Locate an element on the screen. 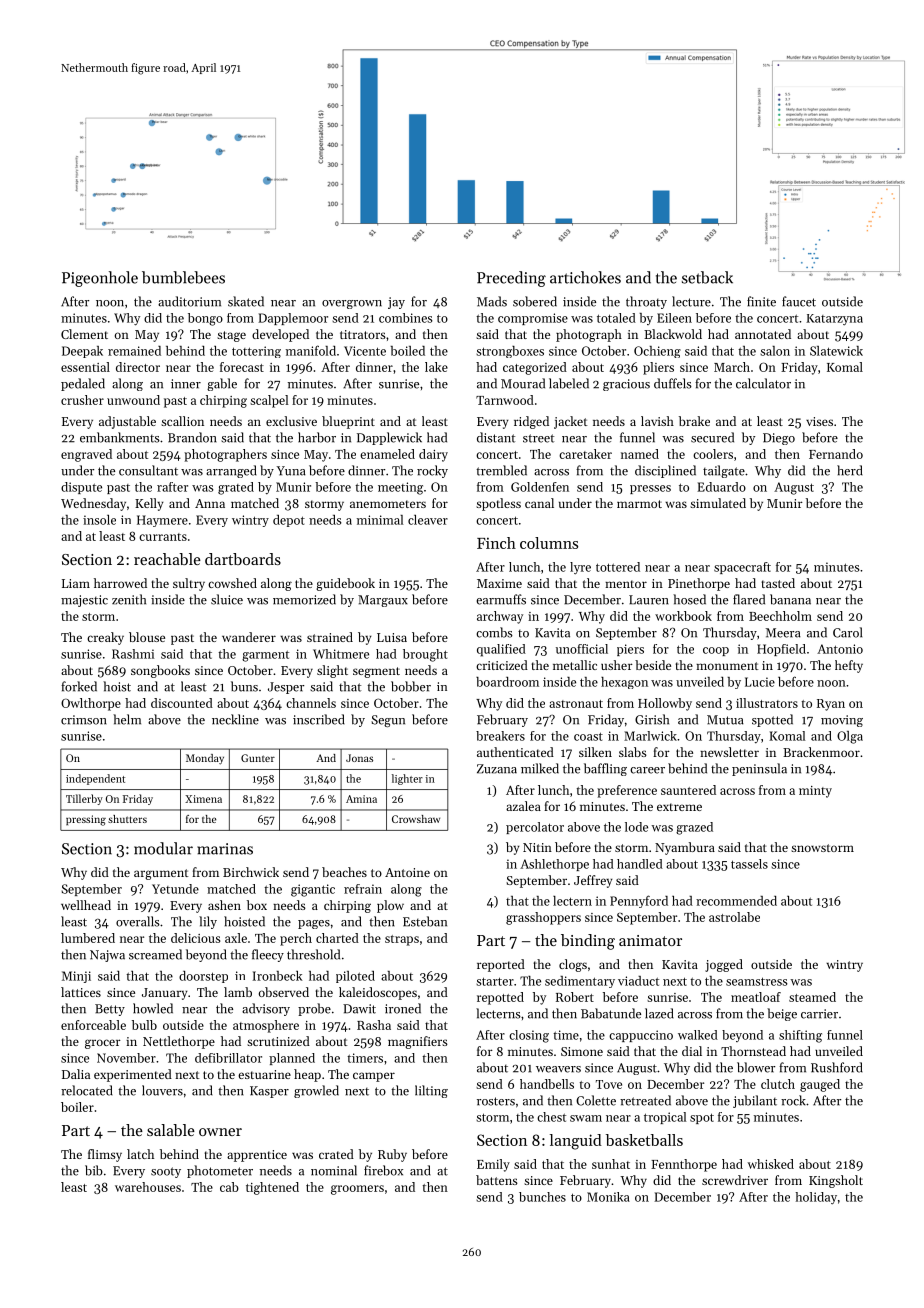 Image resolution: width=924 pixels, height=1308 pixels. carrier is located at coordinates (819, 1014).
